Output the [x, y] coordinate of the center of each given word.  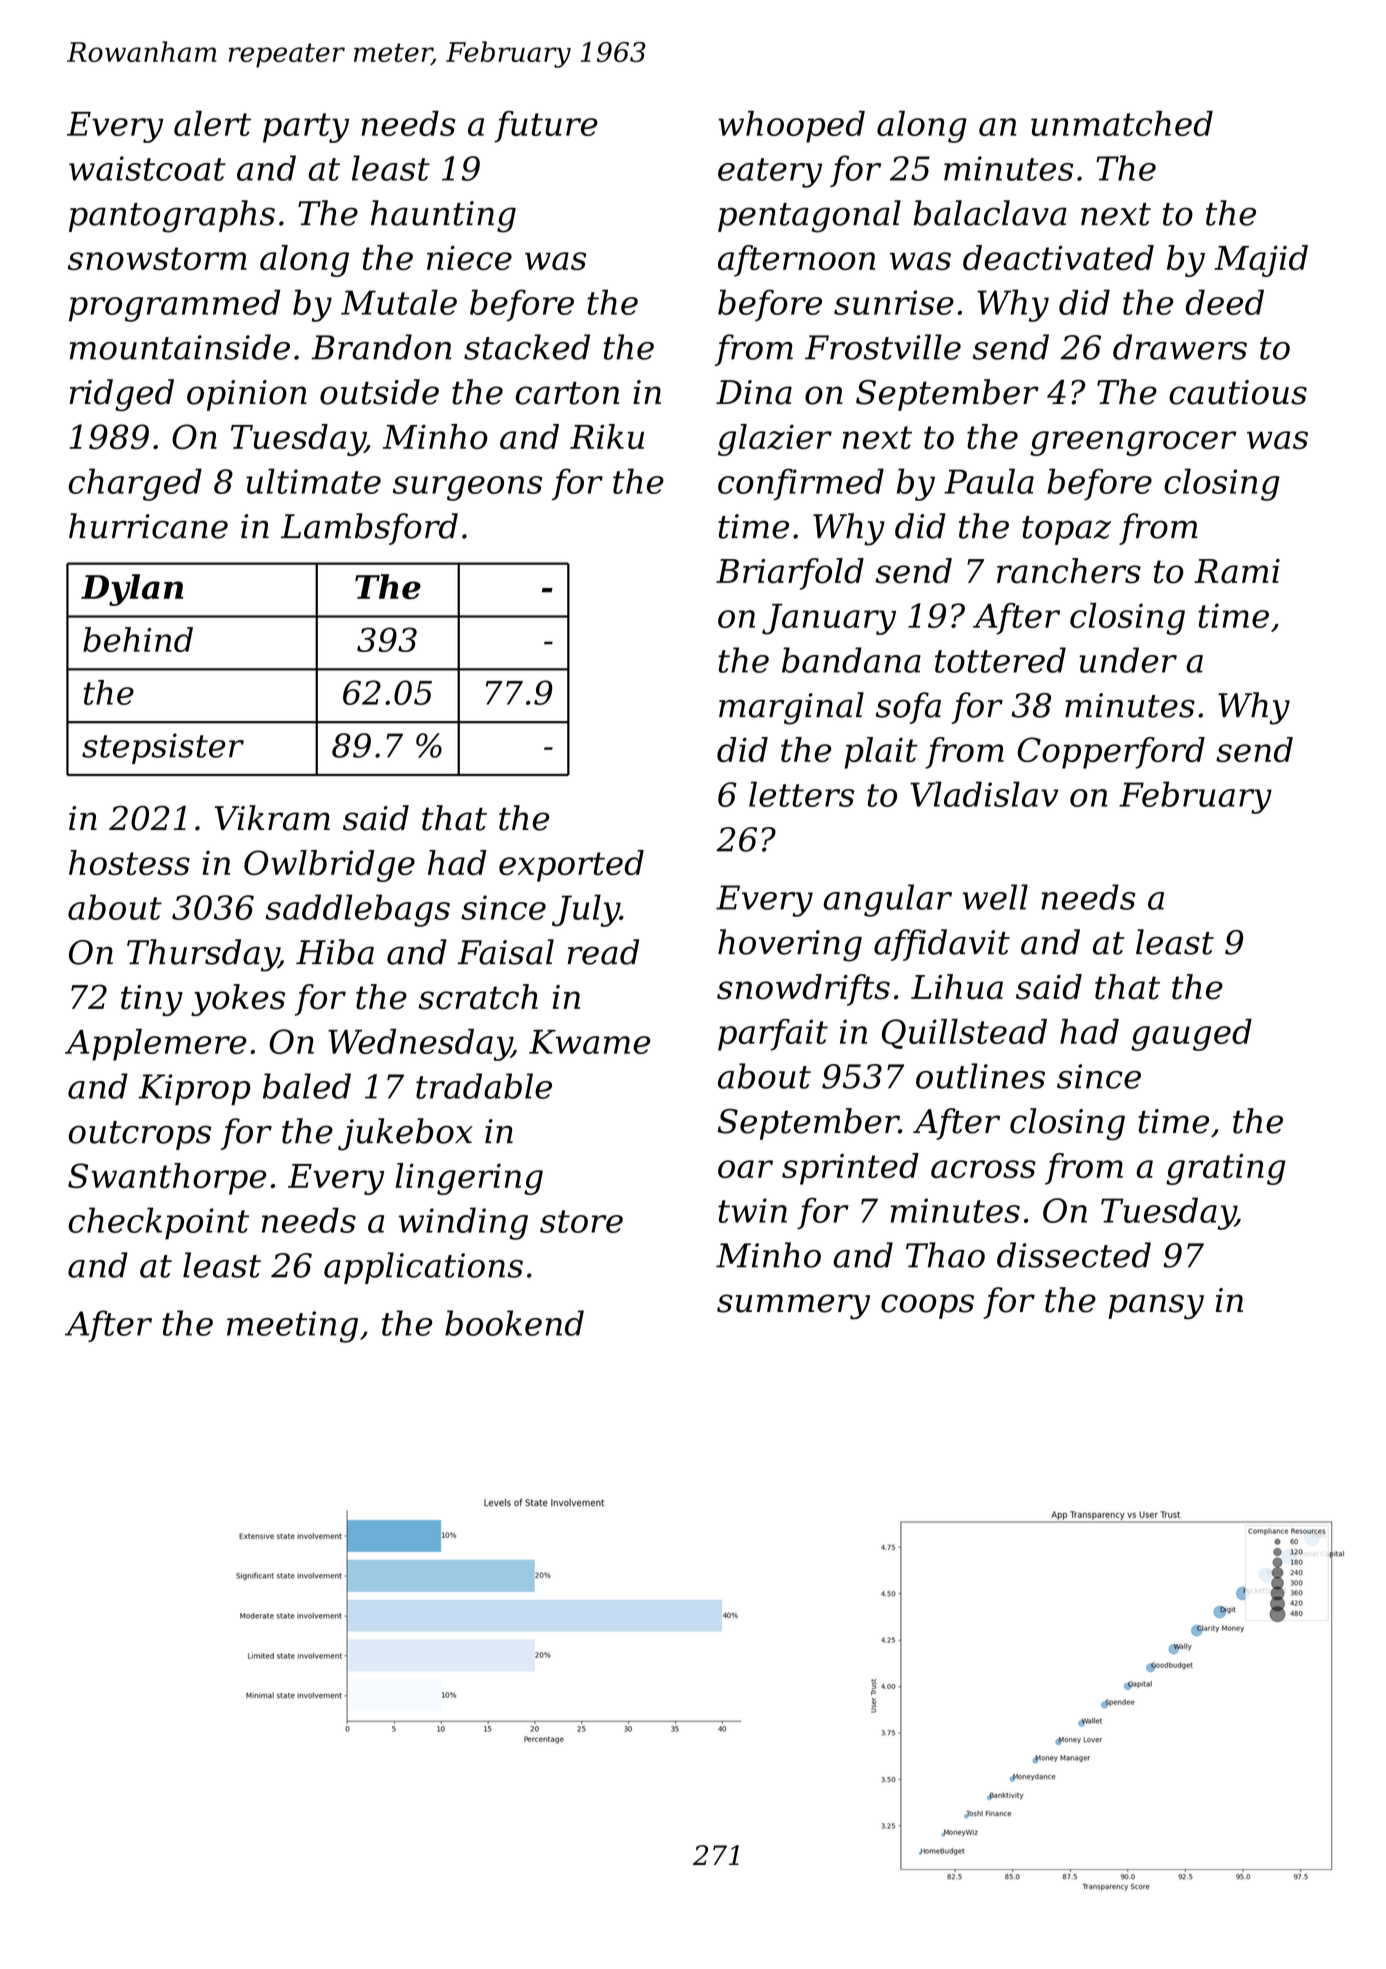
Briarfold [790, 574]
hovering [790, 945]
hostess [129, 862]
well [995, 897]
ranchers [1069, 571]
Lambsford [369, 529]
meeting [292, 1327]
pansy [1156, 1307]
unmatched [1122, 123]
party [306, 128]
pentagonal [809, 216]
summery [793, 1307]
